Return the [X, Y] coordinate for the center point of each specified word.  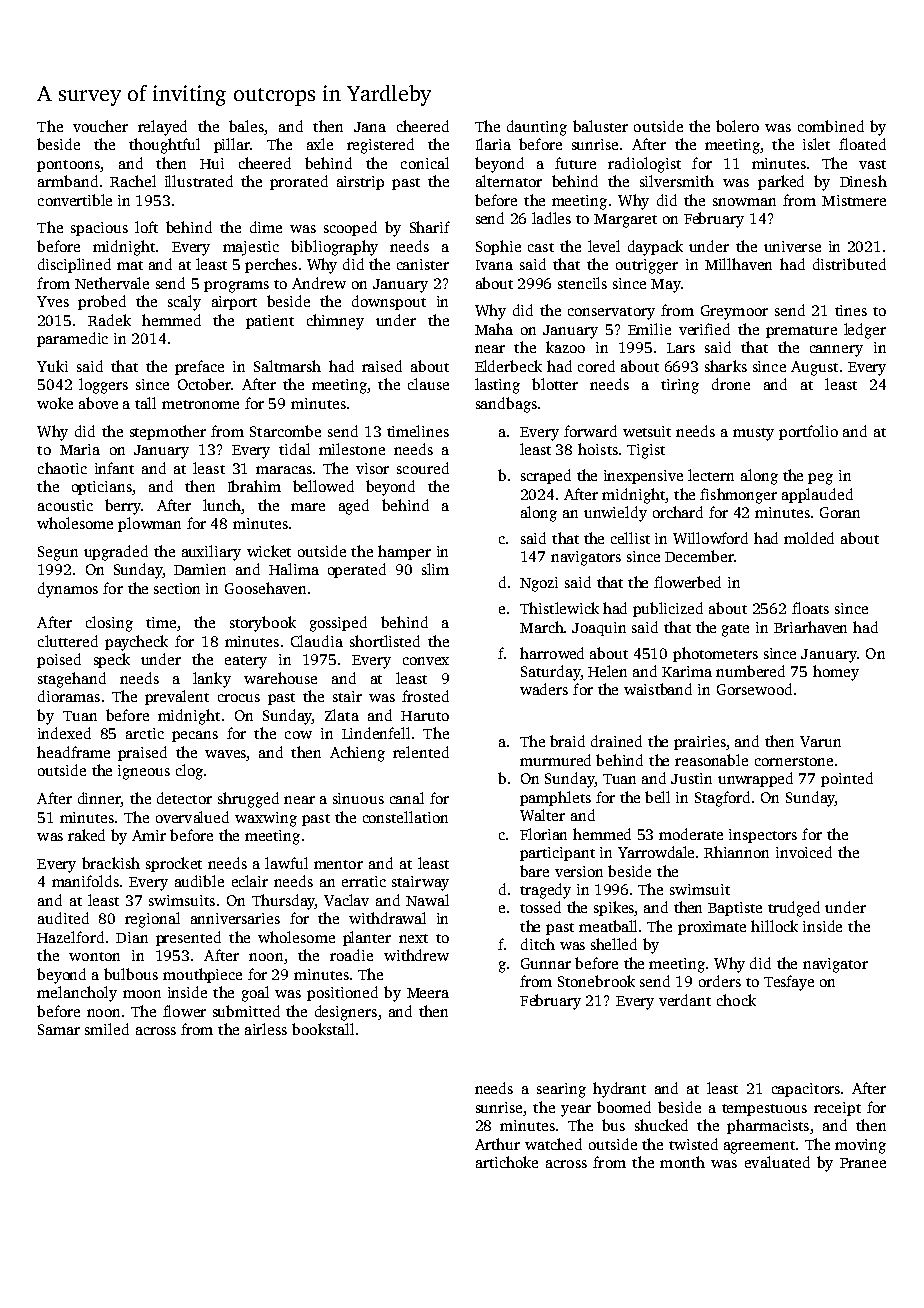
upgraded [116, 553]
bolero [737, 126]
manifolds [85, 881]
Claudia [317, 641]
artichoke [507, 1162]
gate [735, 630]
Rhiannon [736, 852]
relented [421, 752]
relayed [162, 128]
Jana [370, 127]
